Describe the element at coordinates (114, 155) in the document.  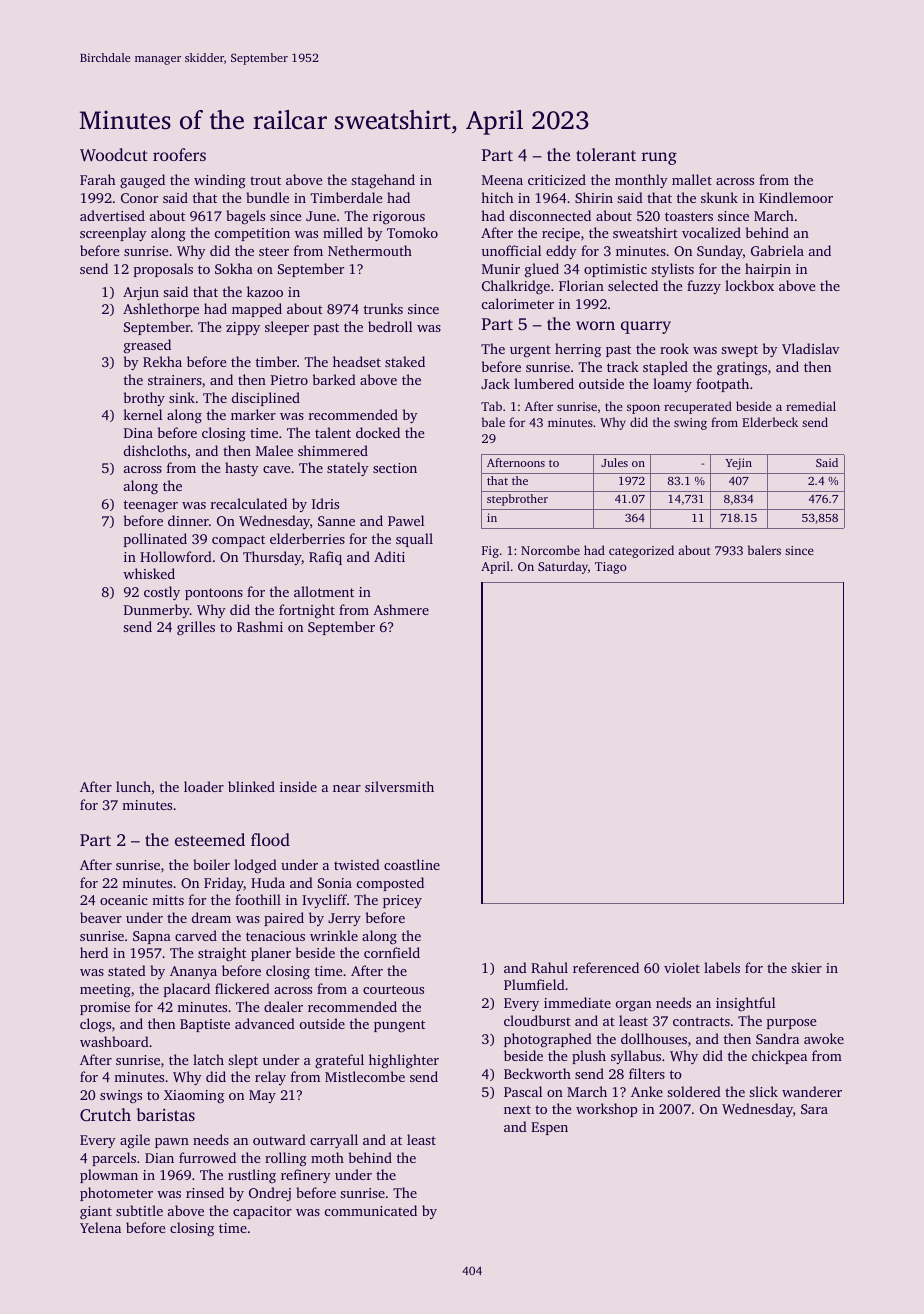
I see `Woodcut` at that location.
